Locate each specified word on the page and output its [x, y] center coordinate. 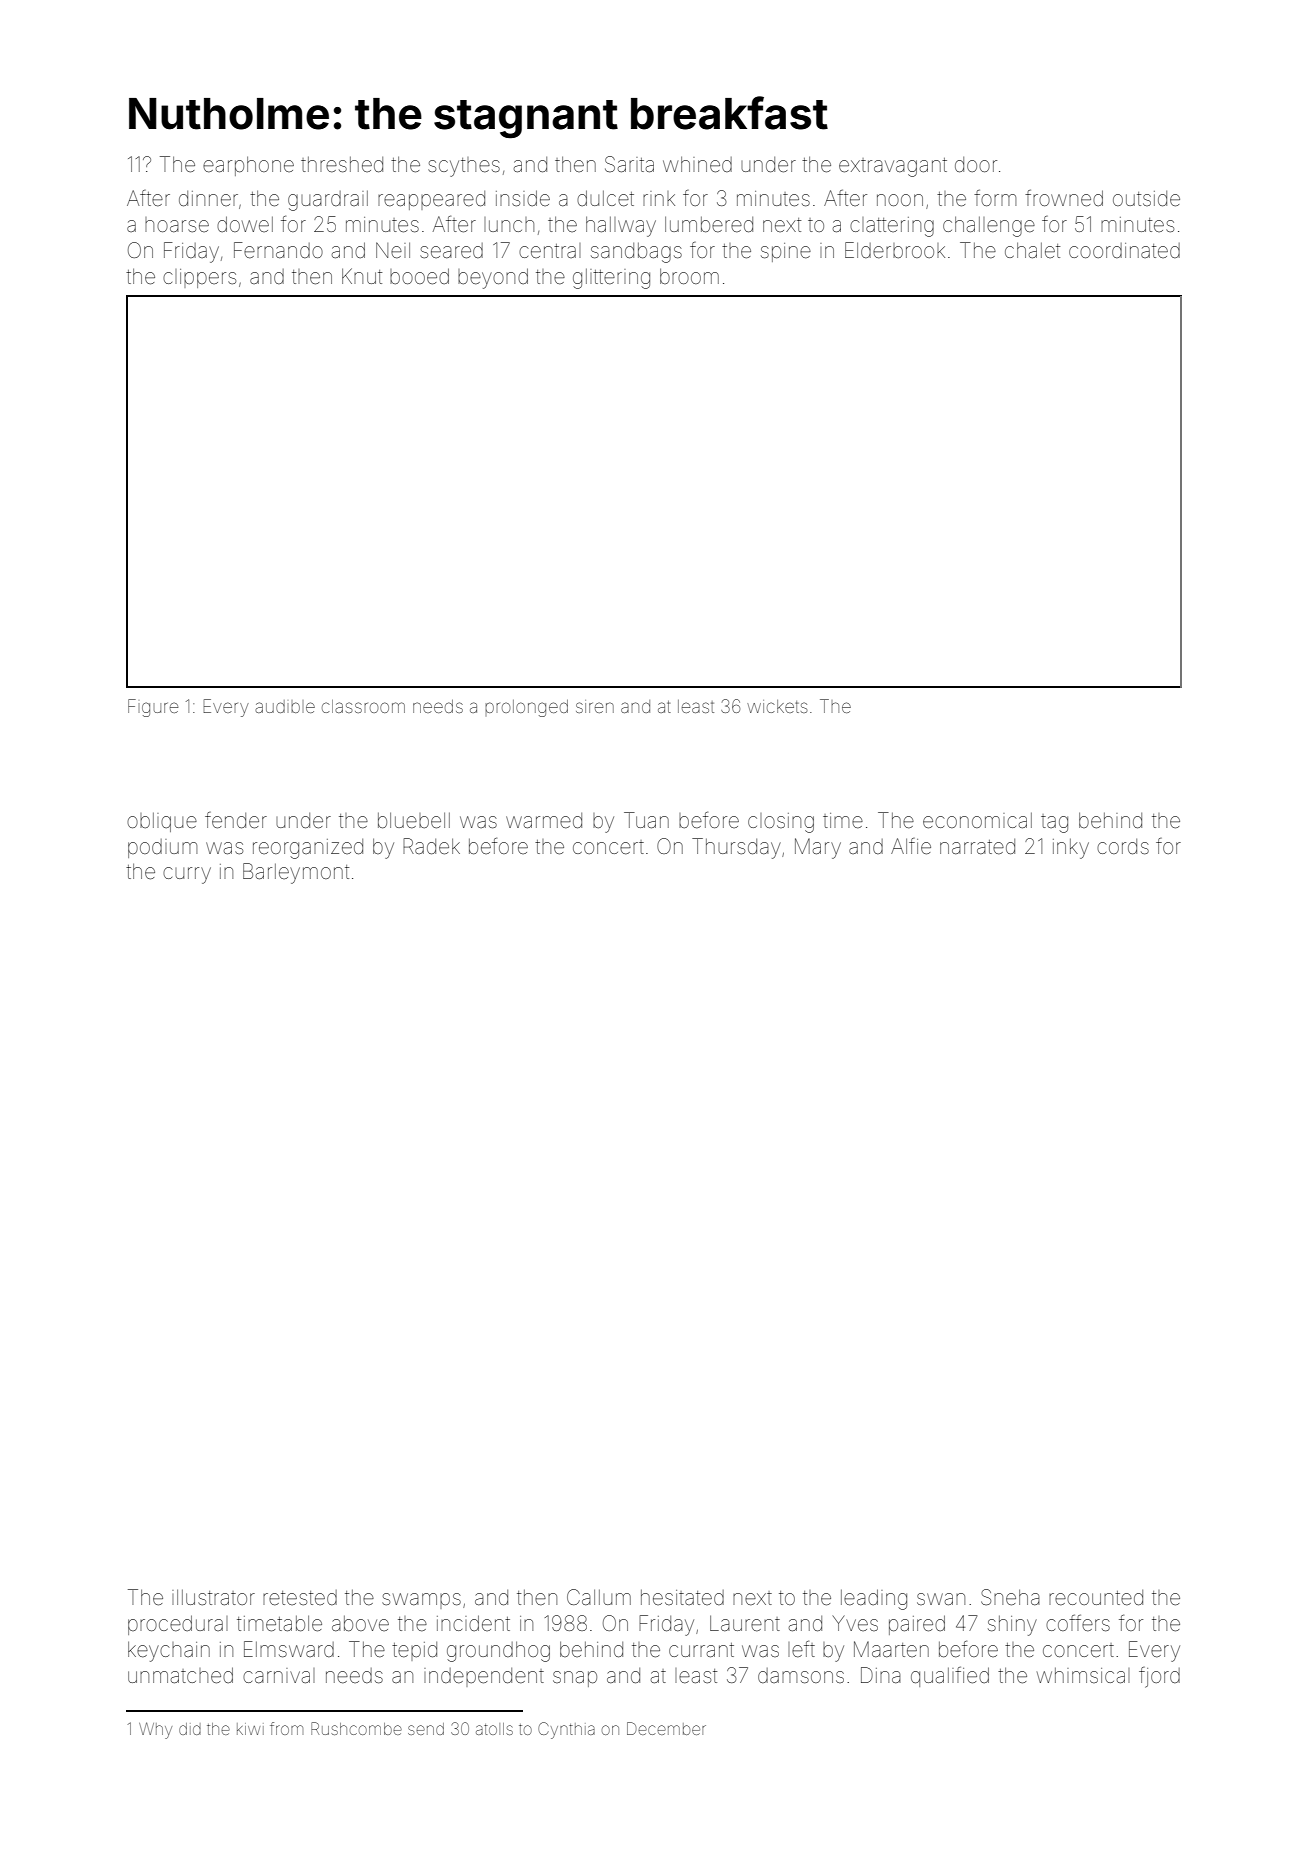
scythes [464, 167]
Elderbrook [895, 250]
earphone [248, 166]
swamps [421, 1601]
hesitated [682, 1597]
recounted [1096, 1597]
